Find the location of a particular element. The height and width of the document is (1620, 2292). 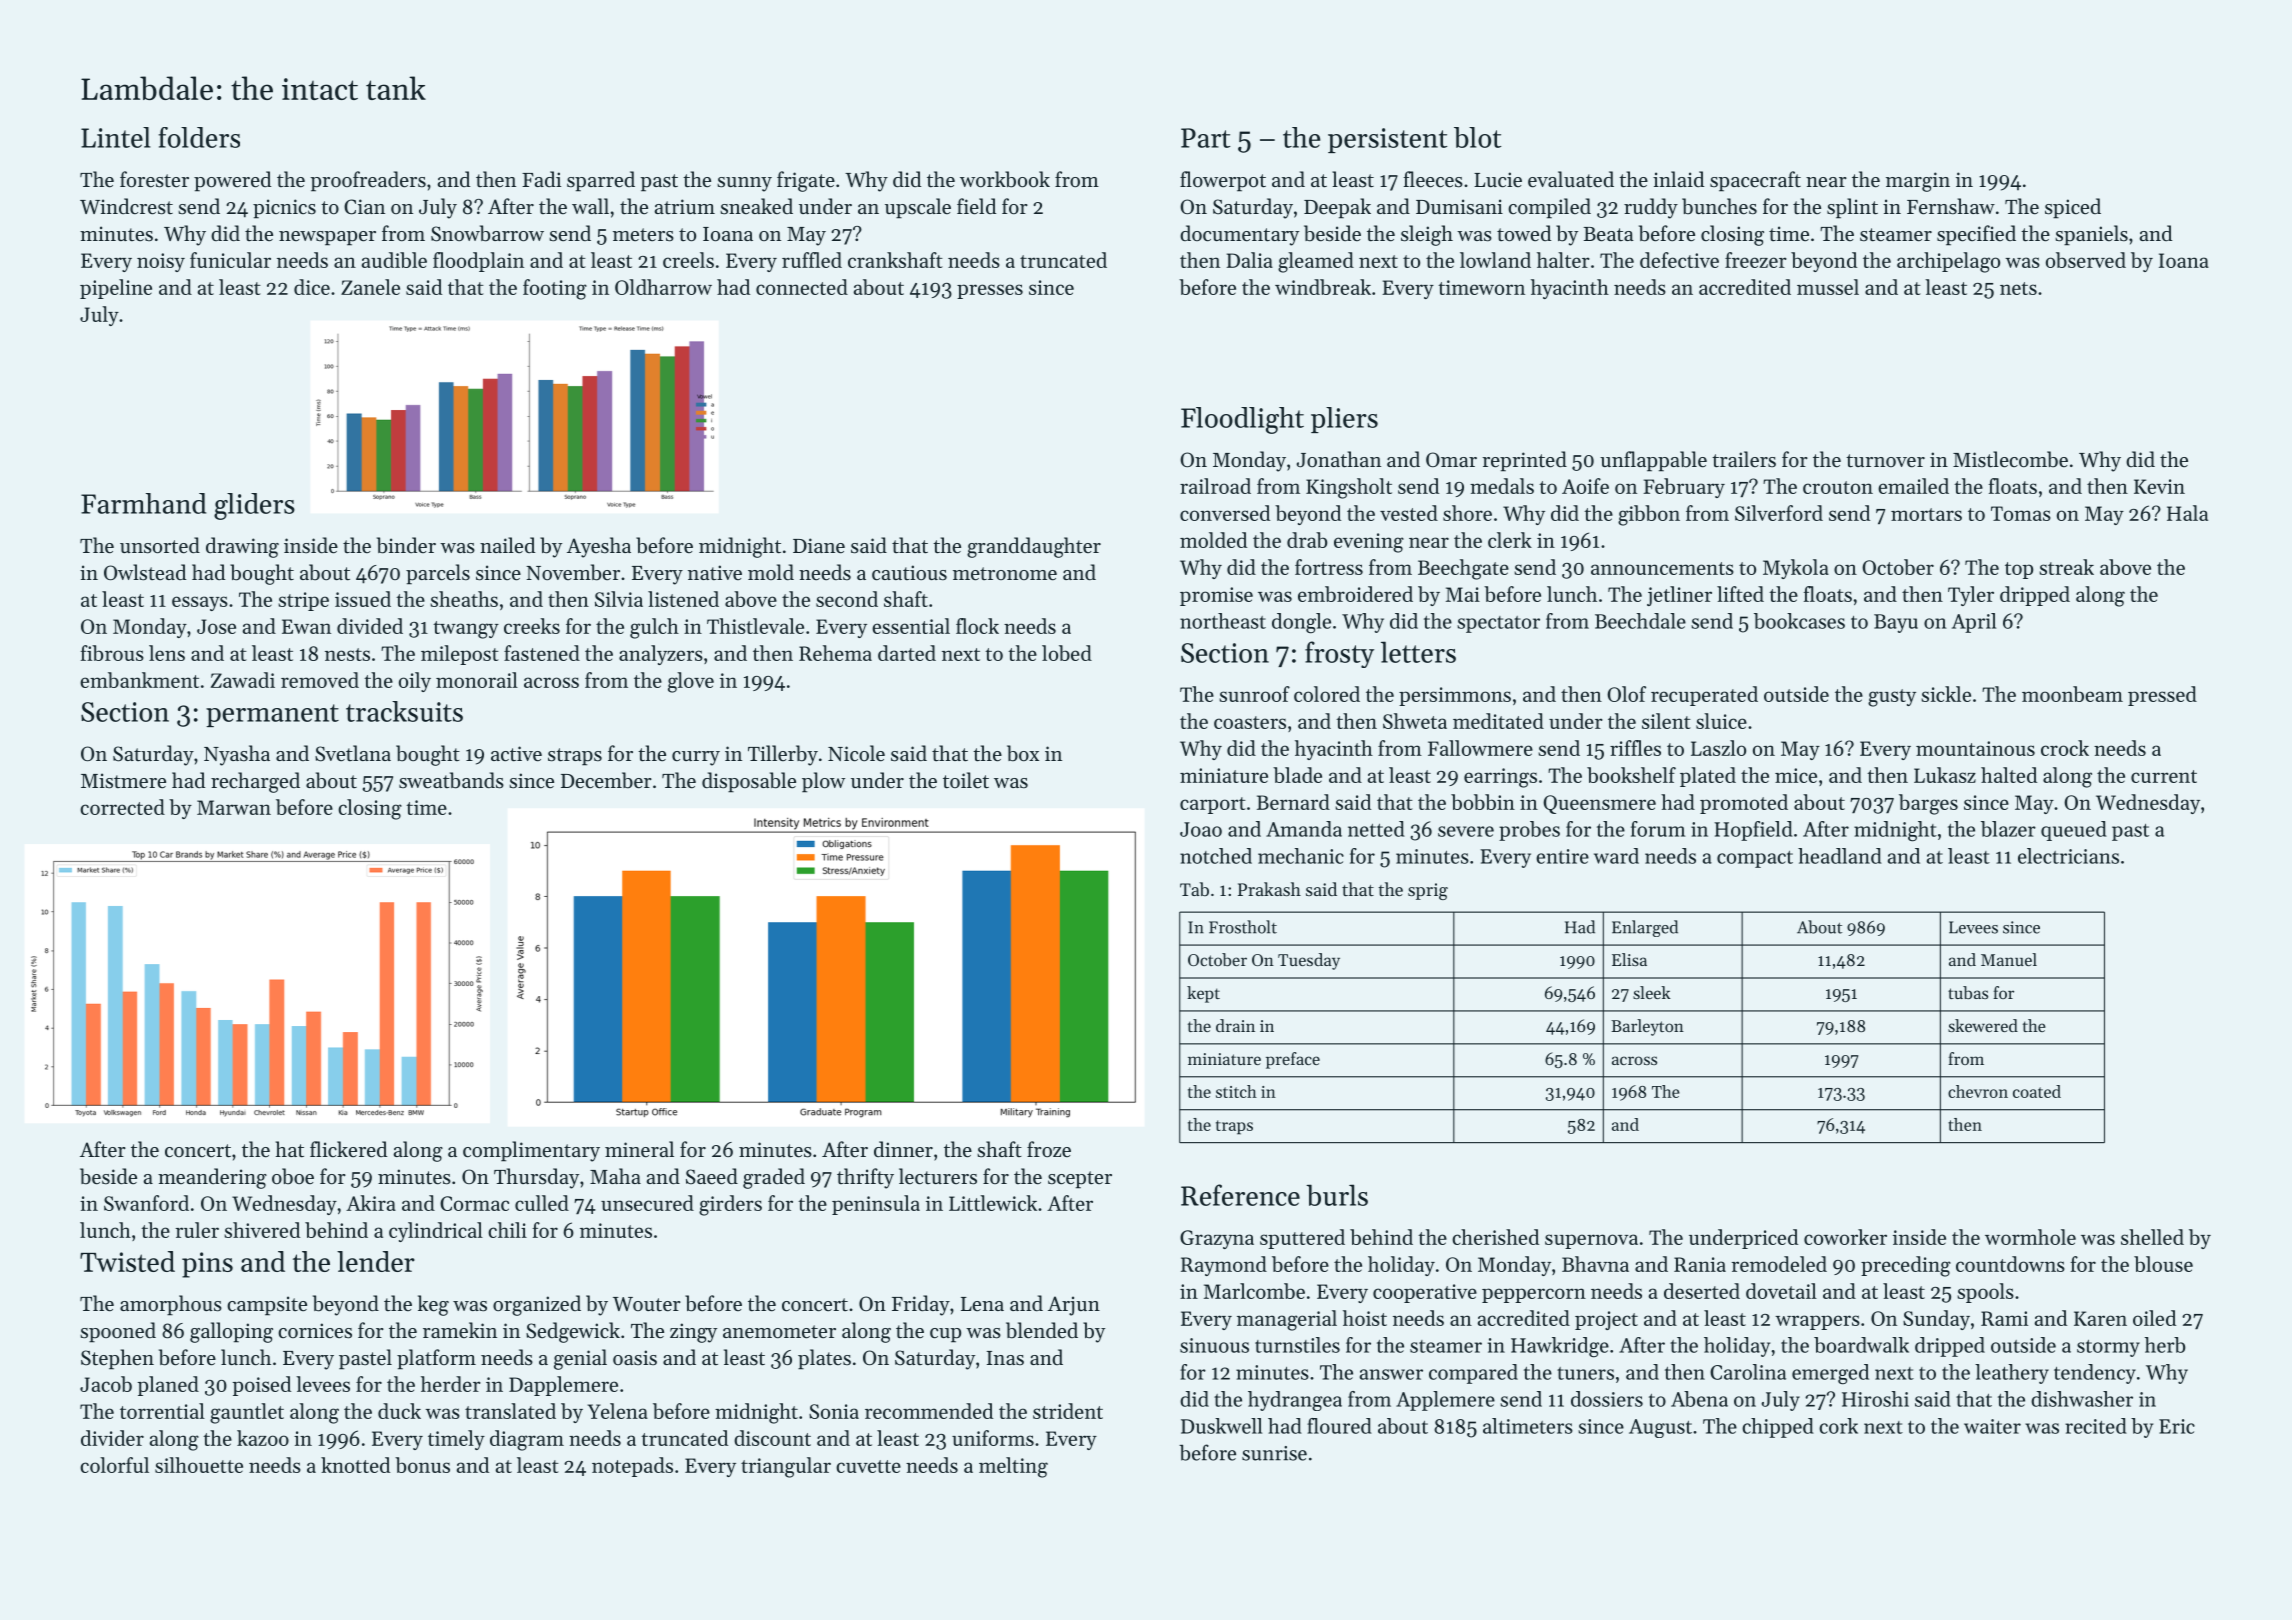

cork is located at coordinates (1838, 1426).
